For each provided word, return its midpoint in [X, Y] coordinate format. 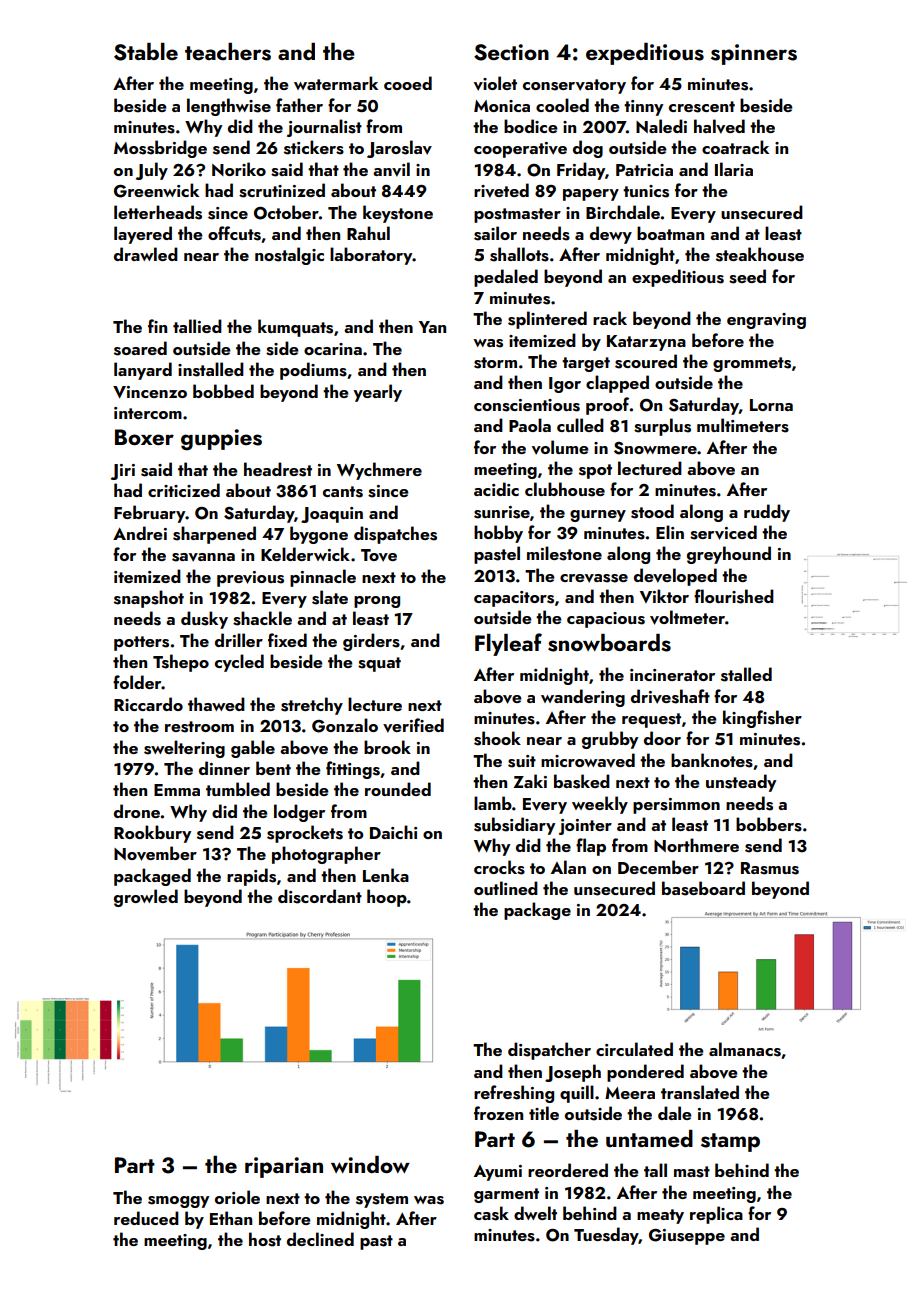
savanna [203, 557]
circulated [634, 1049]
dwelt [535, 1213]
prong [377, 602]
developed [675, 577]
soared [140, 348]
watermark [336, 83]
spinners [754, 54]
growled [146, 898]
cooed [408, 83]
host [265, 1239]
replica [716, 1215]
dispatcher [549, 1051]
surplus [662, 427]
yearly [377, 393]
